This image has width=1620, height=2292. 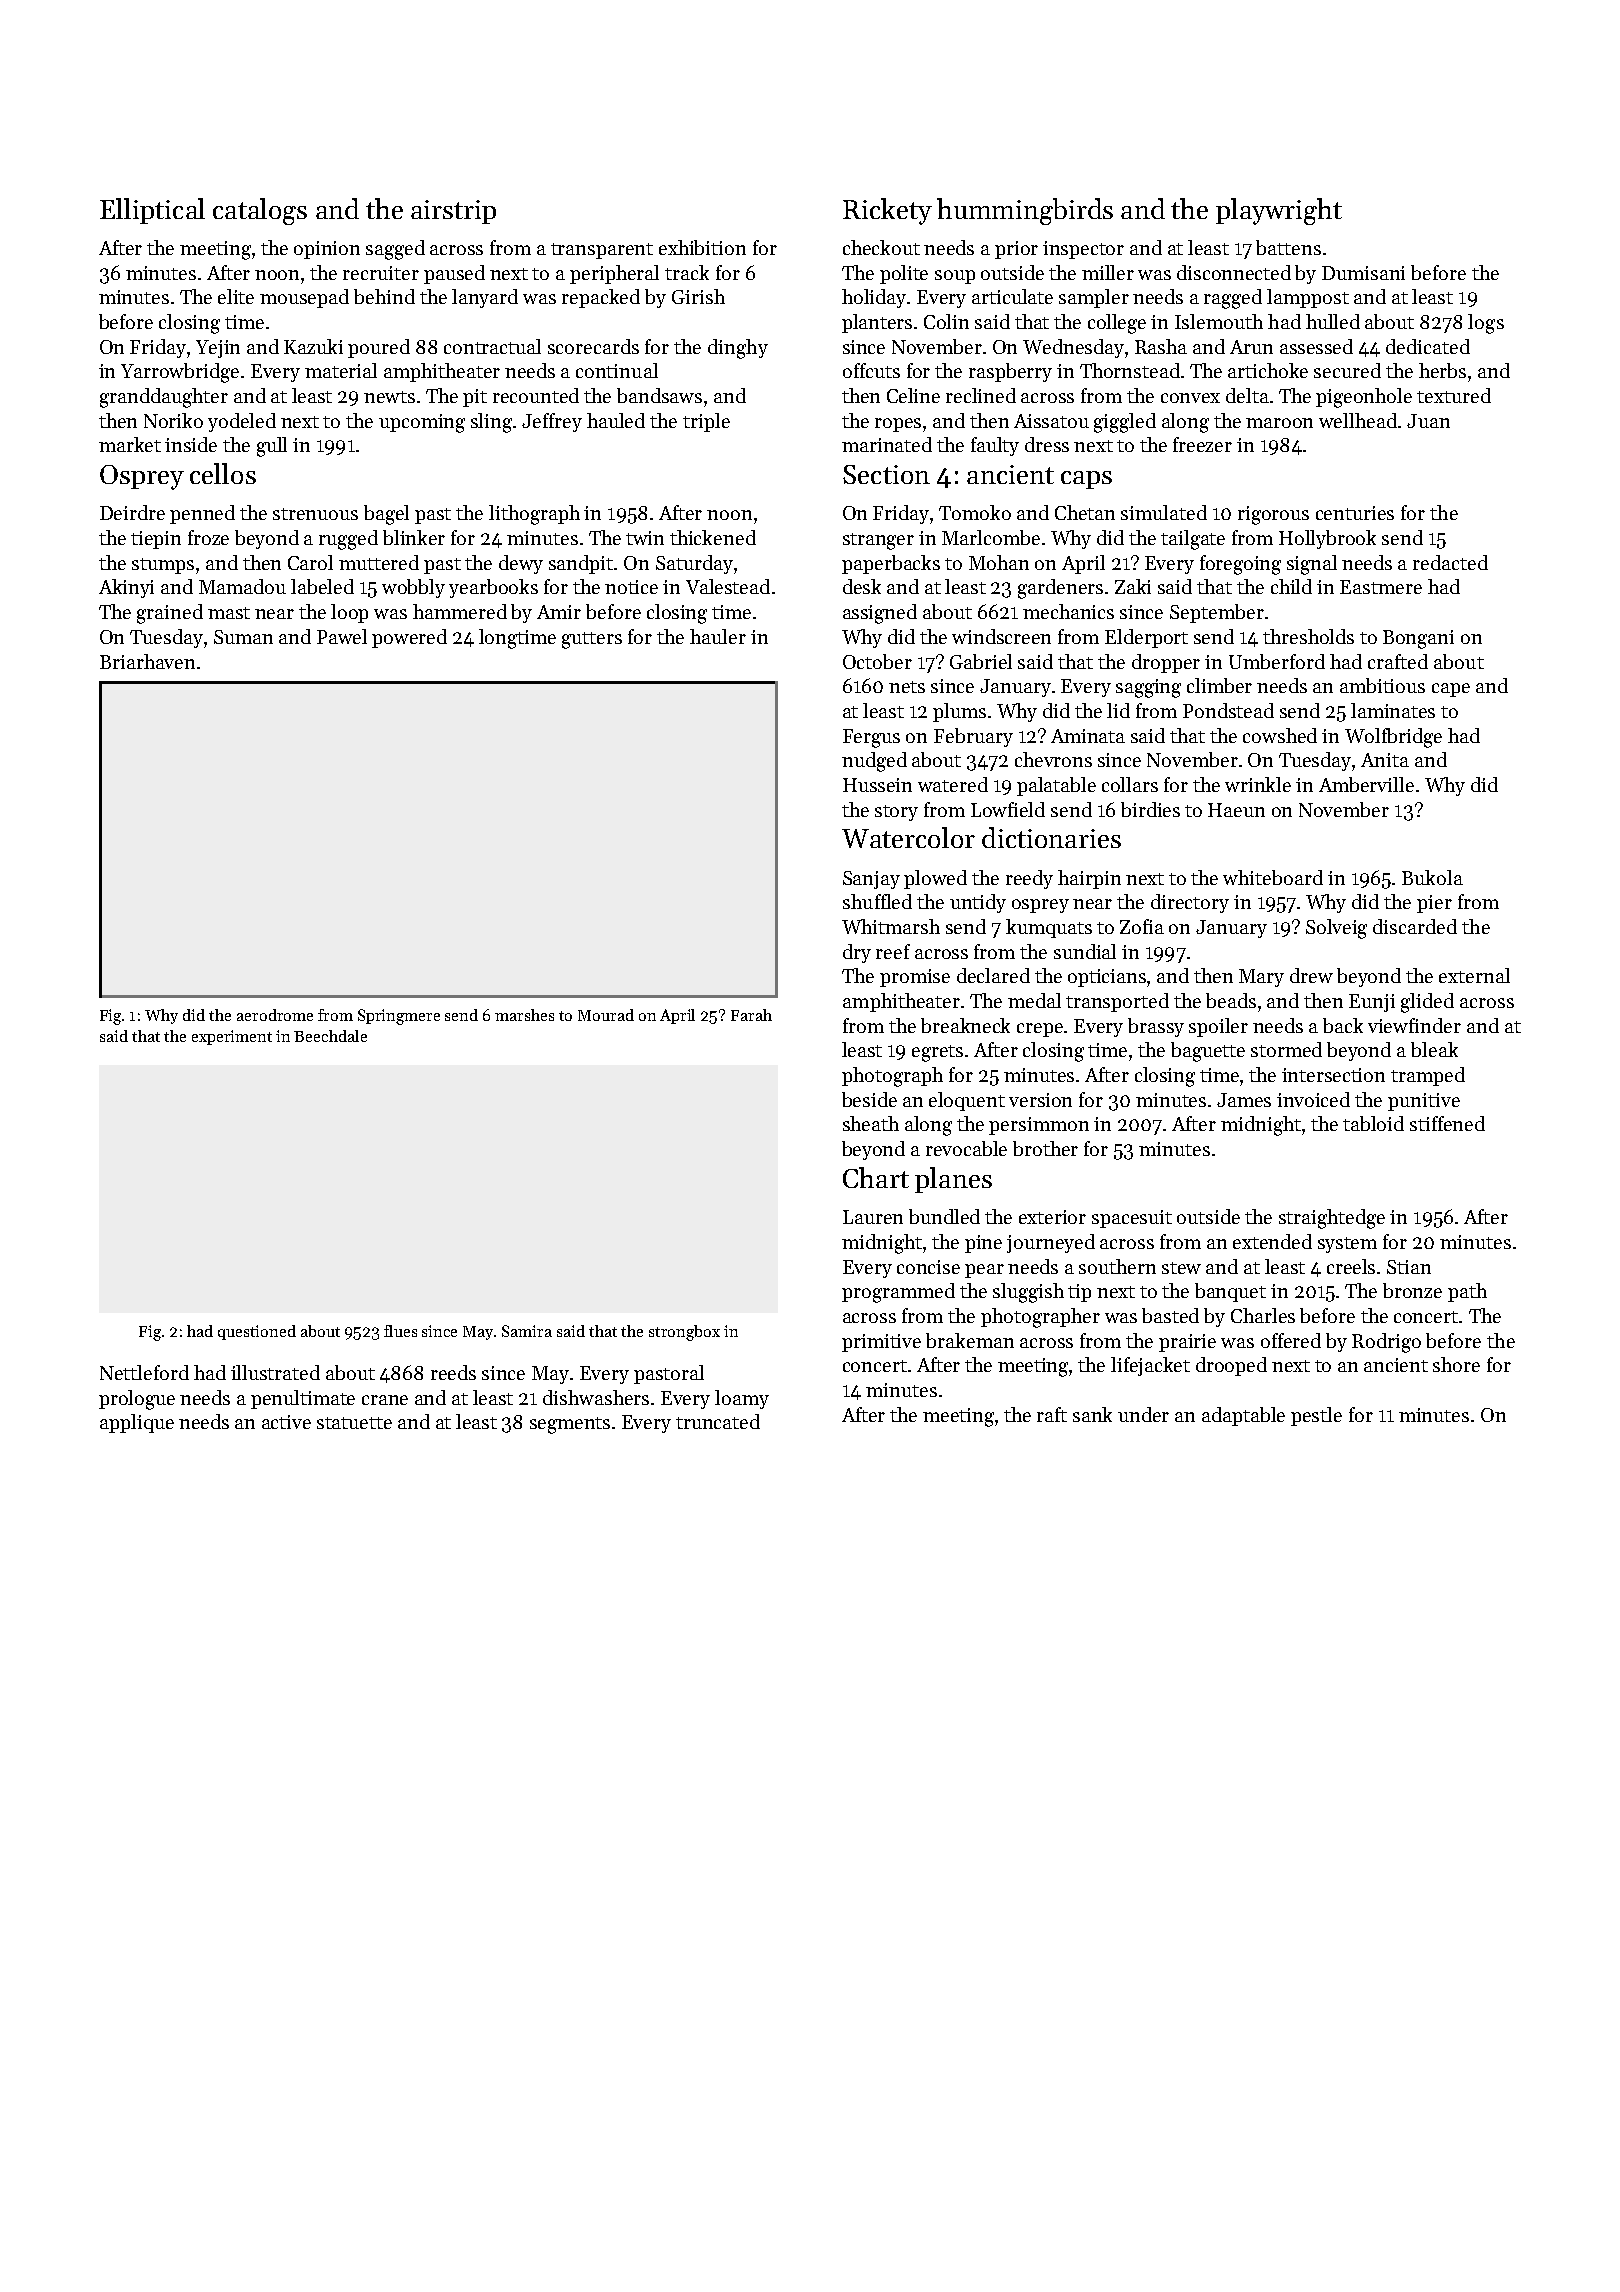 What do you see at coordinates (1279, 211) in the image?
I see `playwright` at bounding box center [1279, 211].
